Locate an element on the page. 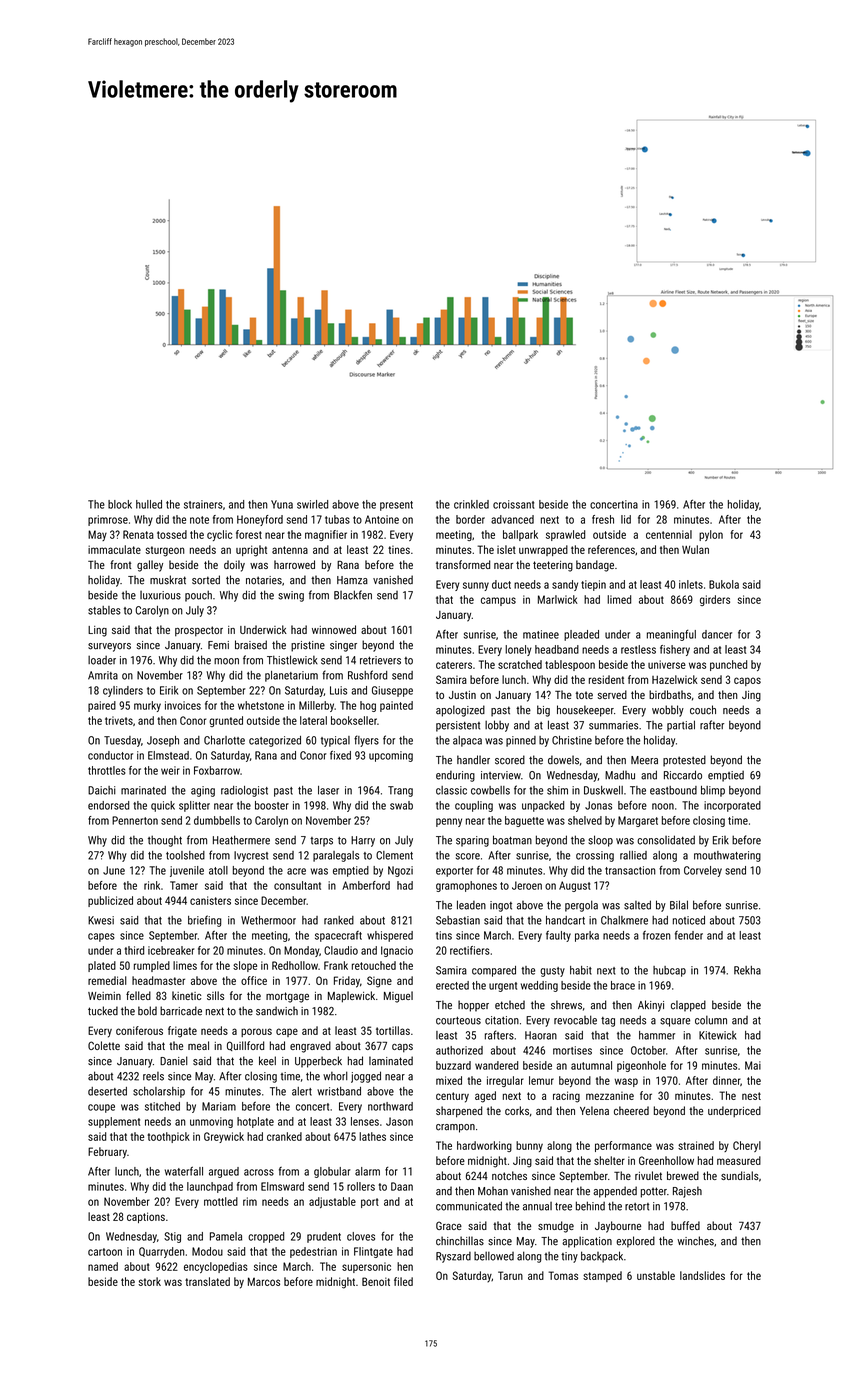 The width and height of the image is (849, 1400). dancer is located at coordinates (717, 634).
